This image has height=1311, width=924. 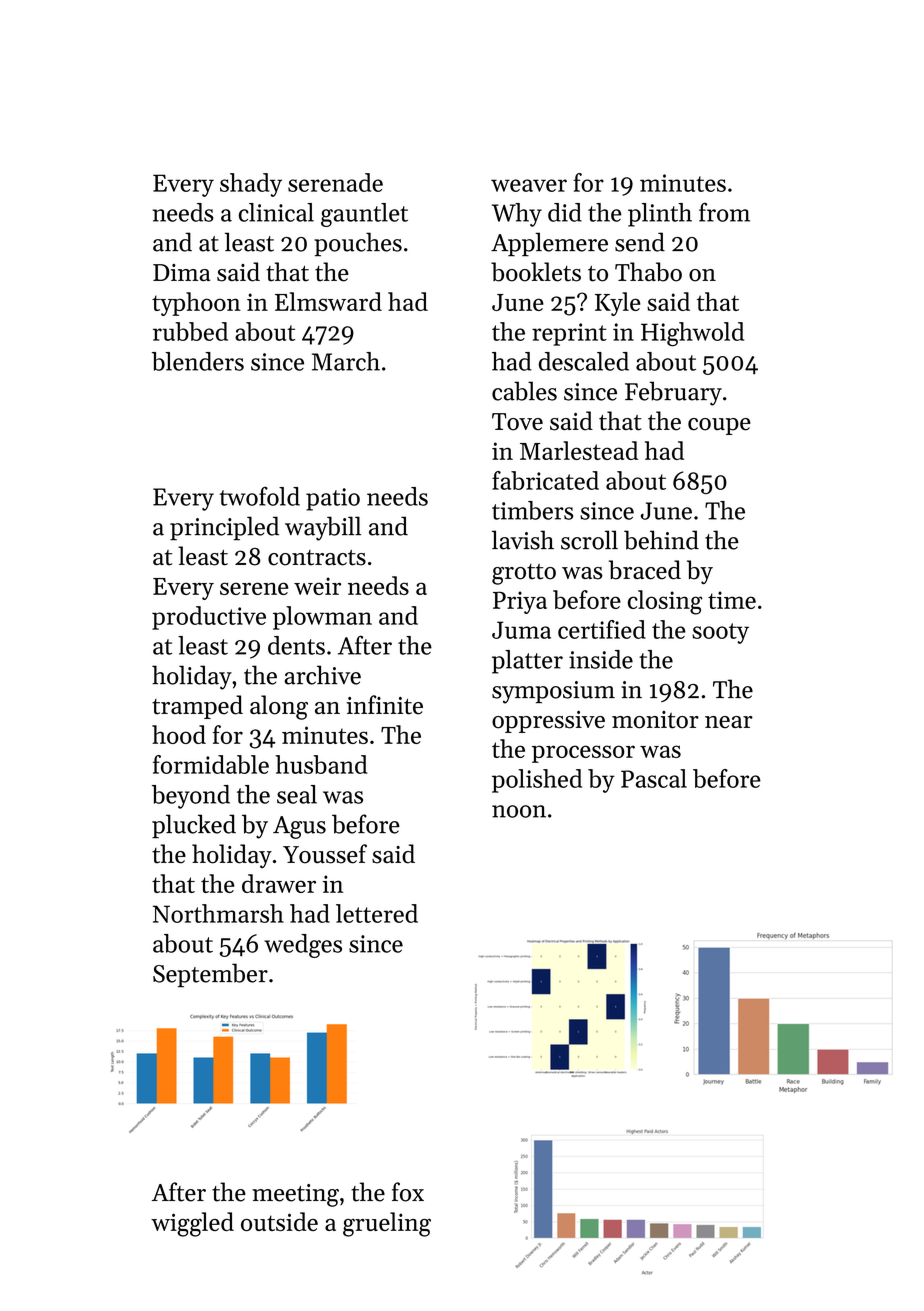 What do you see at coordinates (408, 1192) in the image?
I see `fox` at bounding box center [408, 1192].
